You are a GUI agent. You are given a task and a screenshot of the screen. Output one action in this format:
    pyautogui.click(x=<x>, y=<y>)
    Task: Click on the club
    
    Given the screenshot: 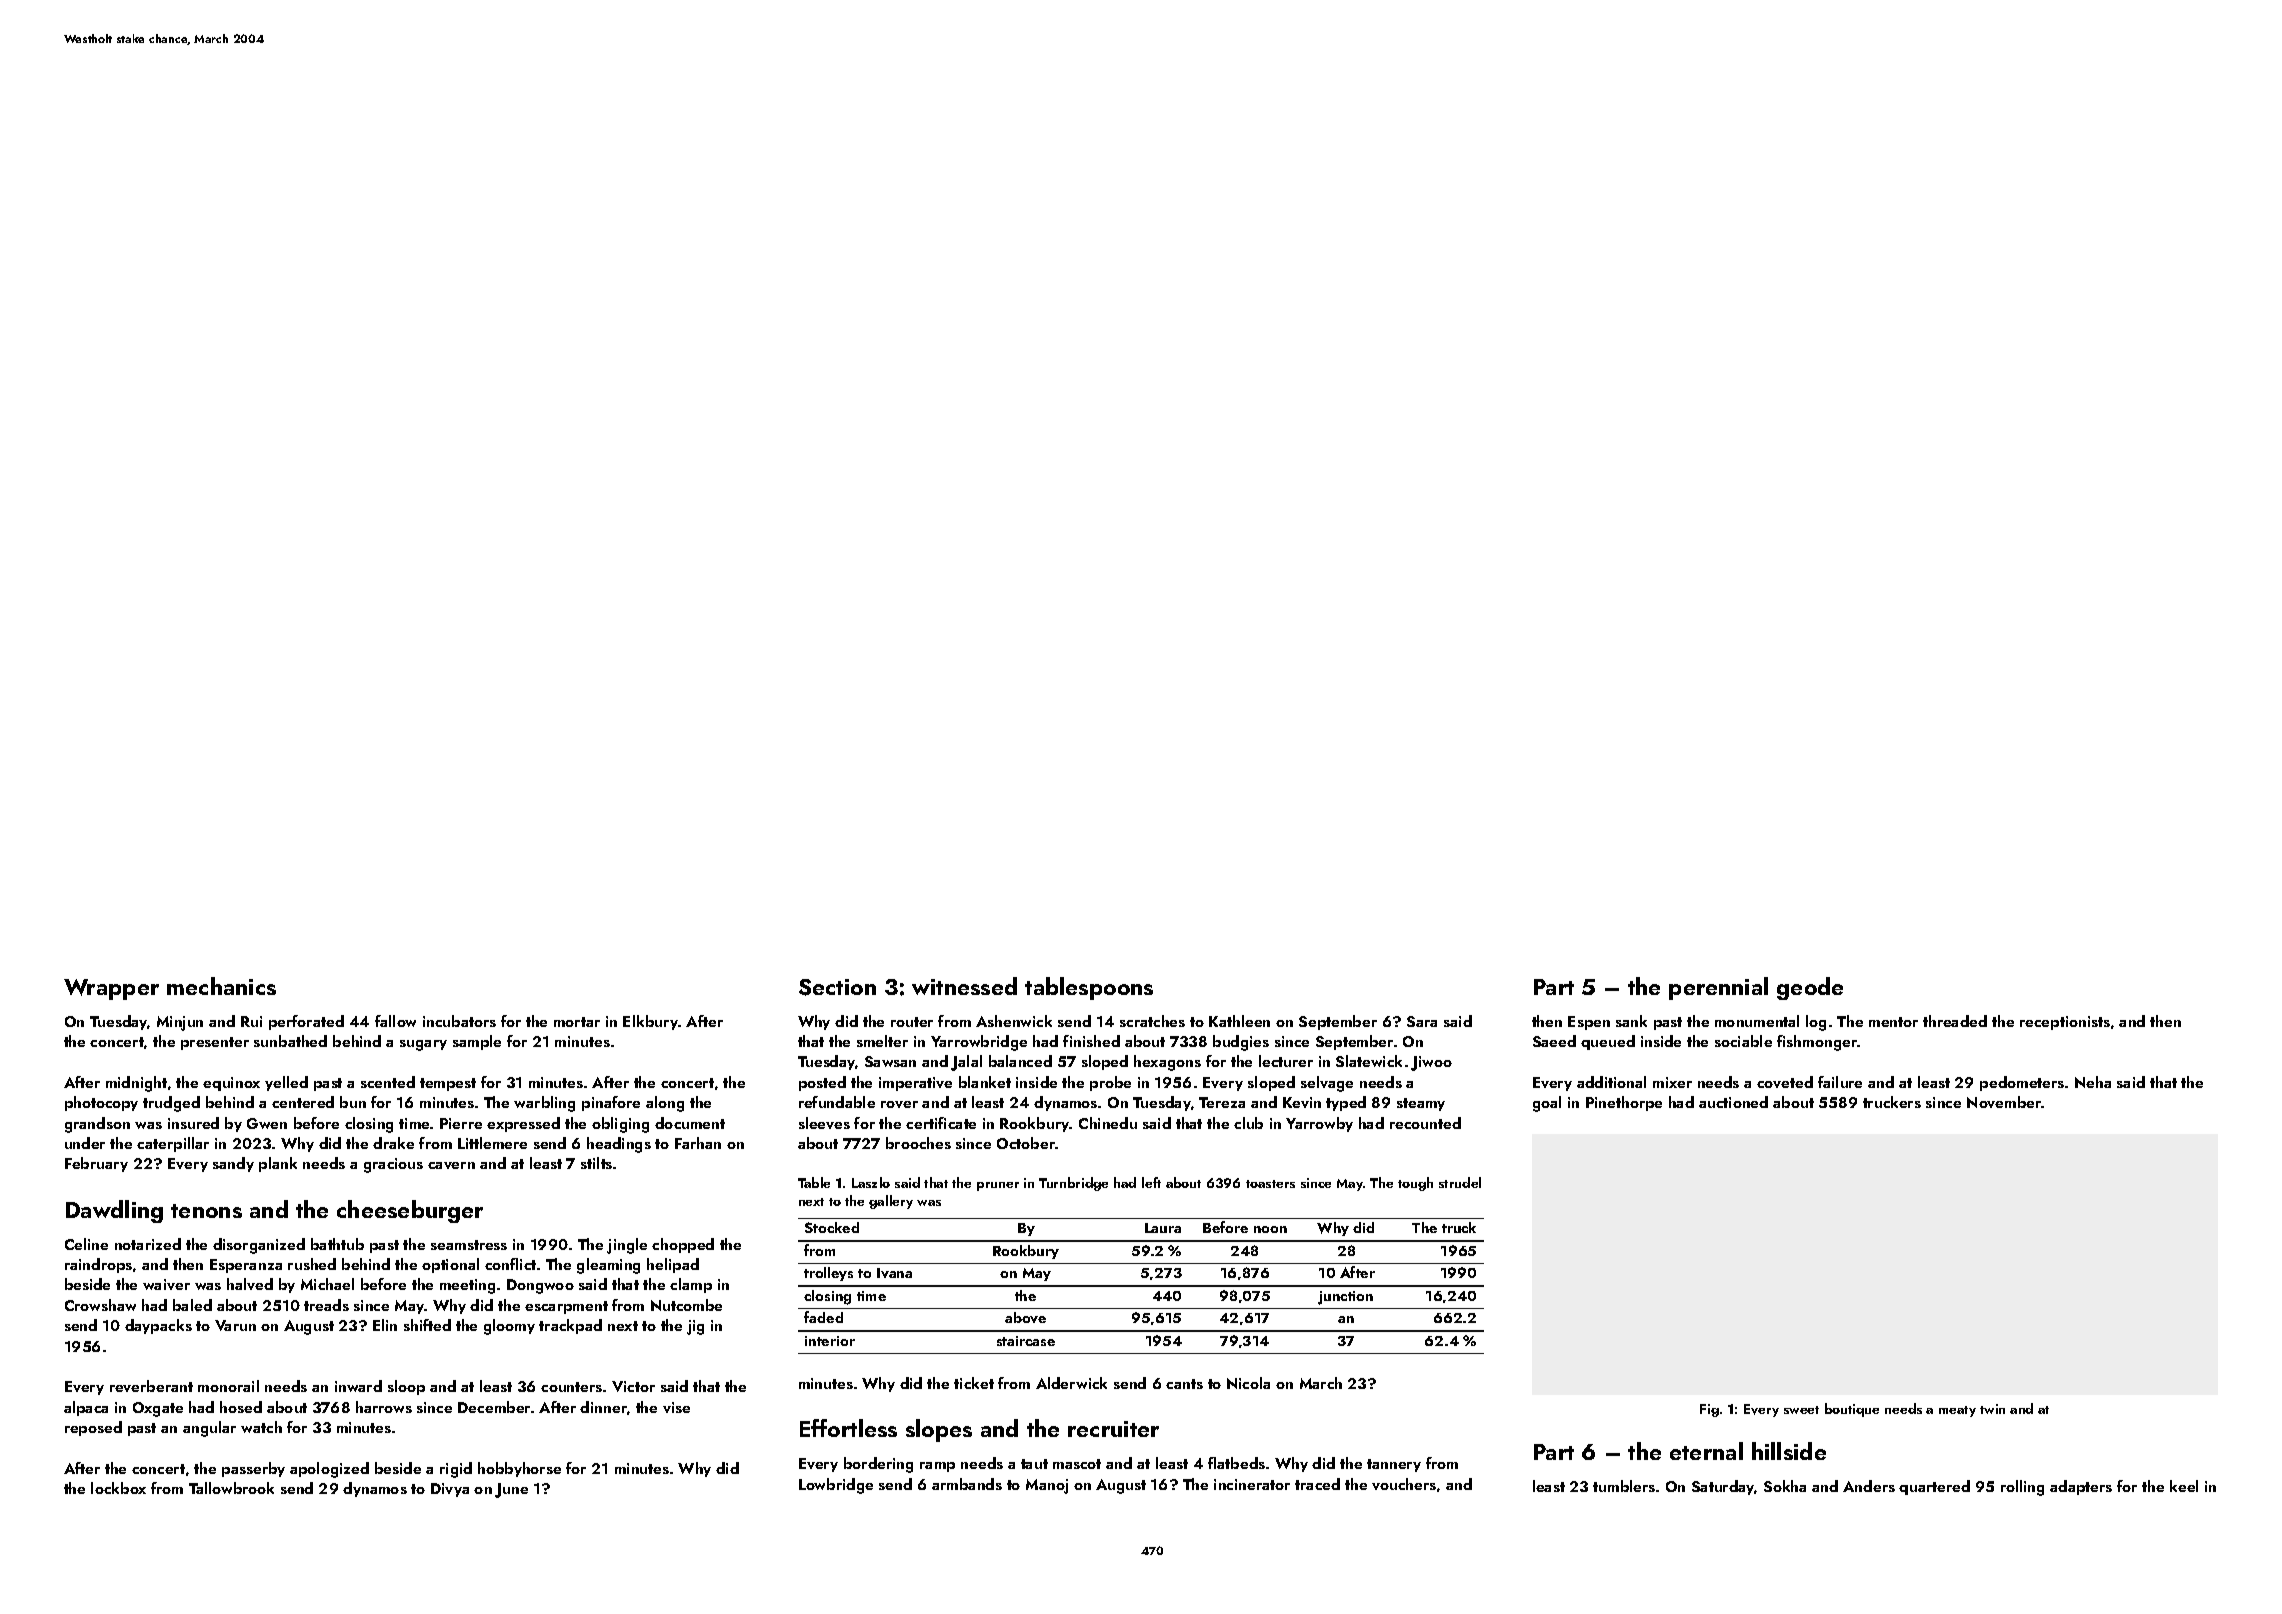 What is the action you would take?
    pyautogui.click(x=1248, y=1123)
